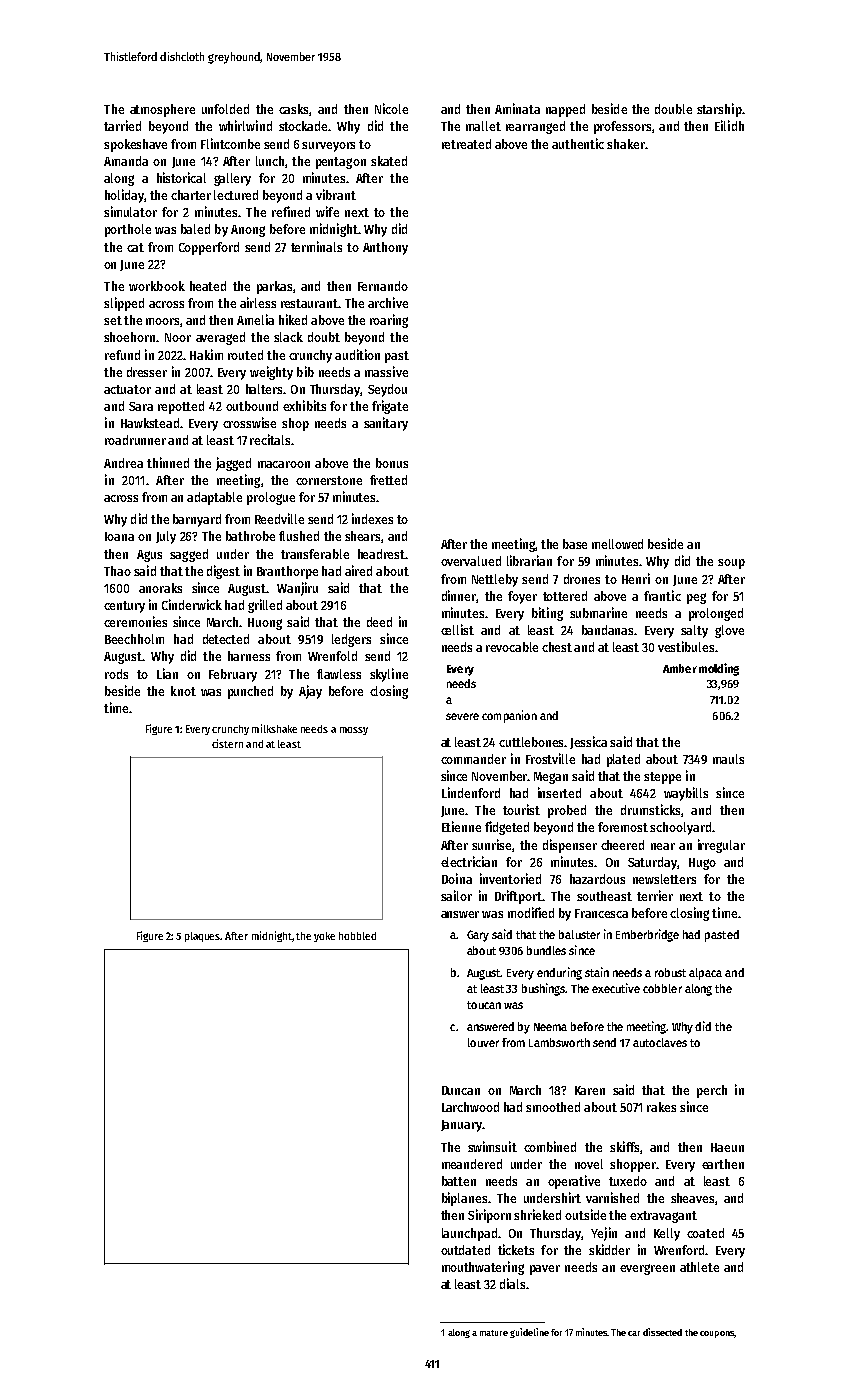  What do you see at coordinates (124, 304) in the screenshot?
I see `slipped` at bounding box center [124, 304].
